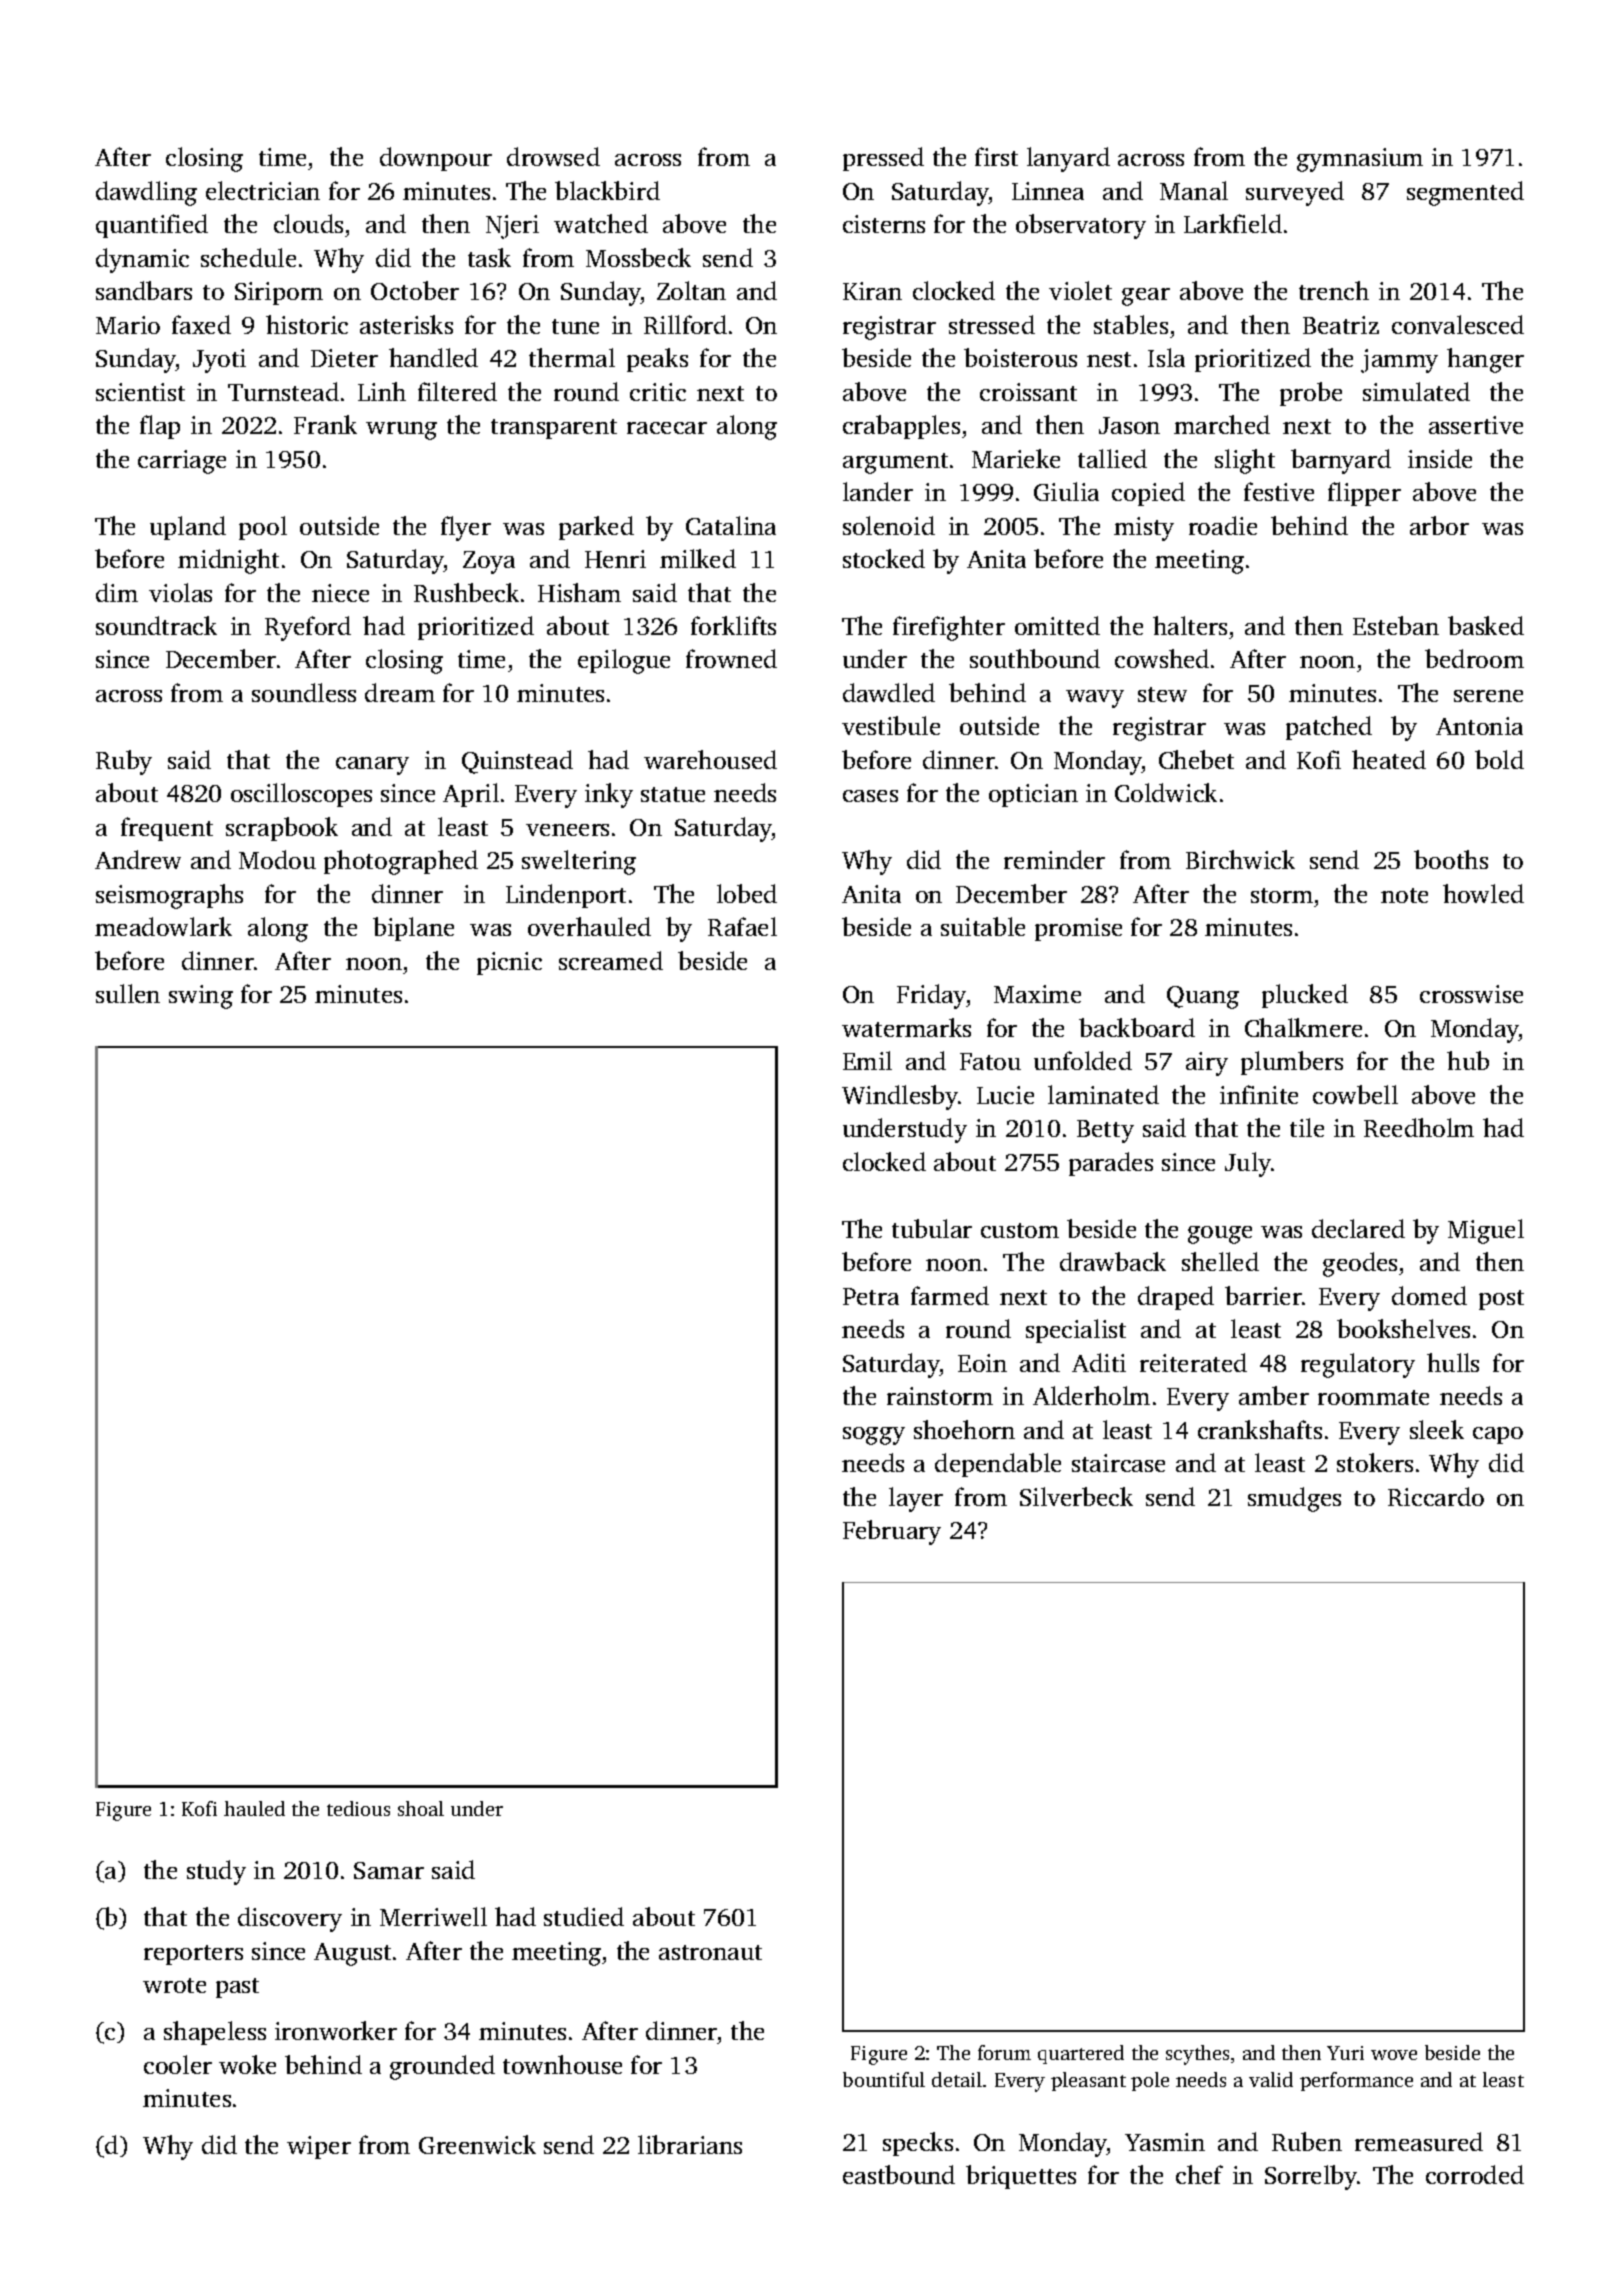 The image size is (1620, 2292). Describe the element at coordinates (1396, 625) in the document. I see `Esteban` at that location.
